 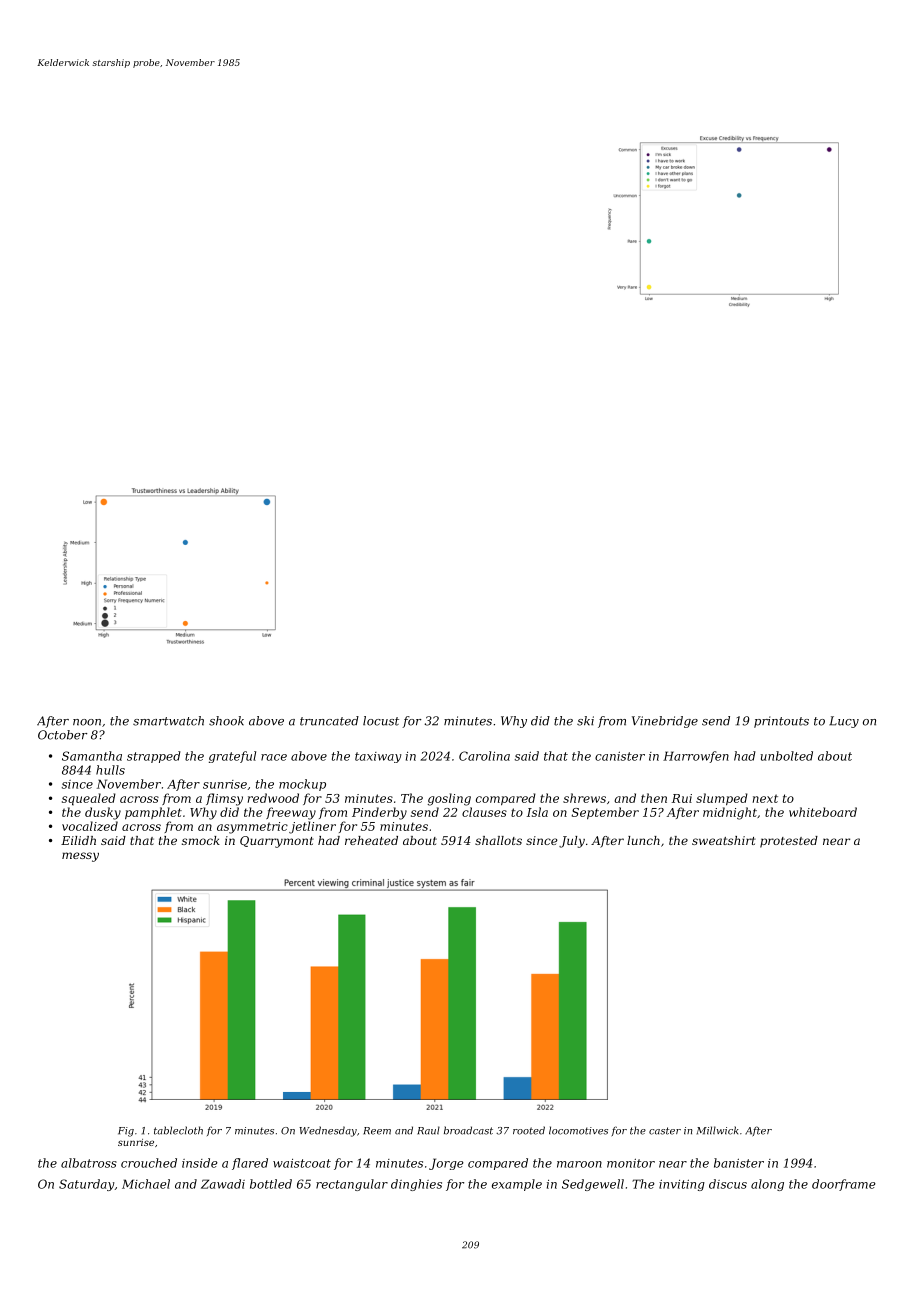 I want to click on messy, so click(x=80, y=857).
